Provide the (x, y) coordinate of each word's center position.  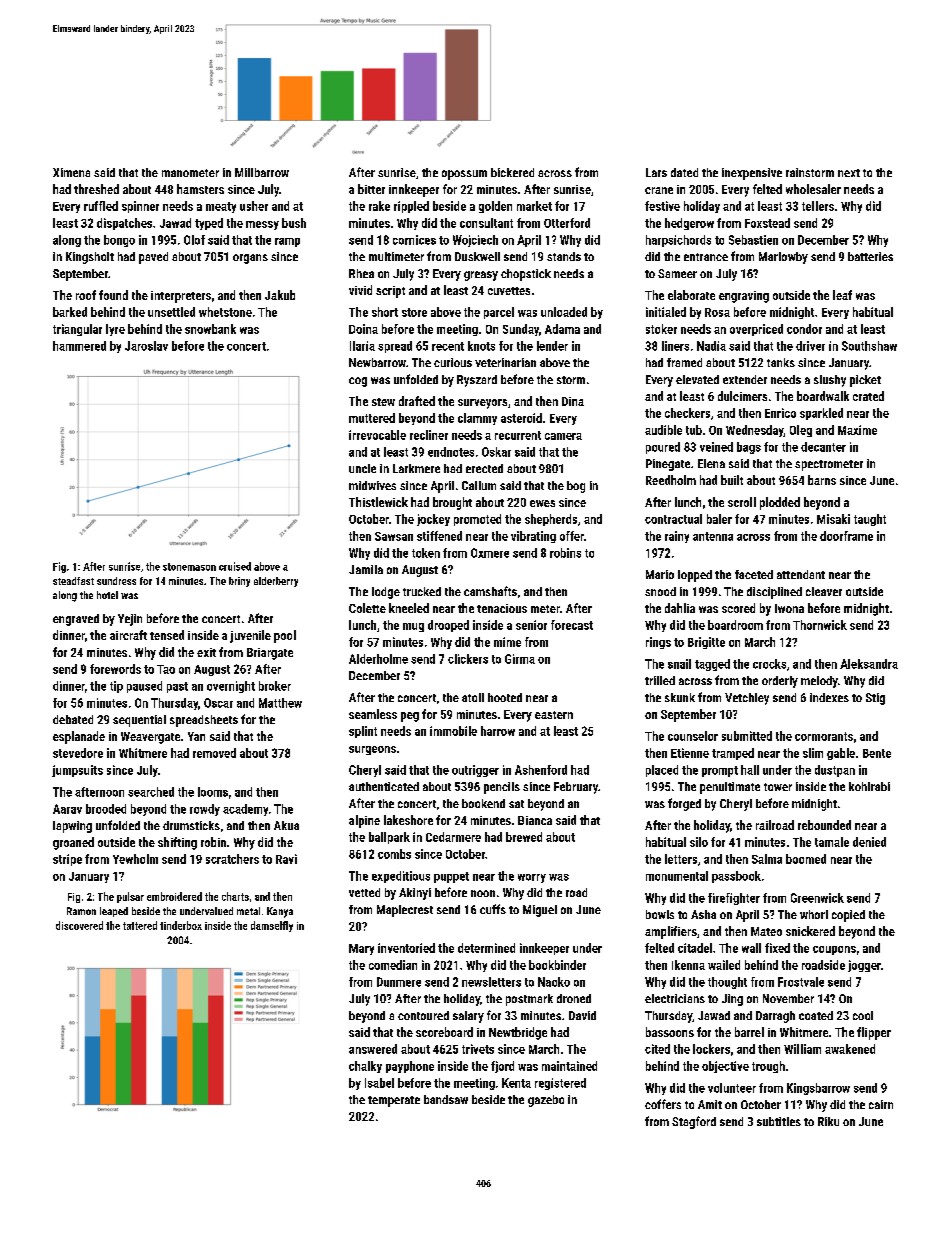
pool (285, 636)
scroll (742, 502)
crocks (769, 664)
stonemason (189, 567)
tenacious (502, 608)
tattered (140, 925)
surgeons (372, 750)
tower (778, 787)
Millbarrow (262, 172)
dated (684, 172)
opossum (464, 175)
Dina (573, 401)
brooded (106, 809)
